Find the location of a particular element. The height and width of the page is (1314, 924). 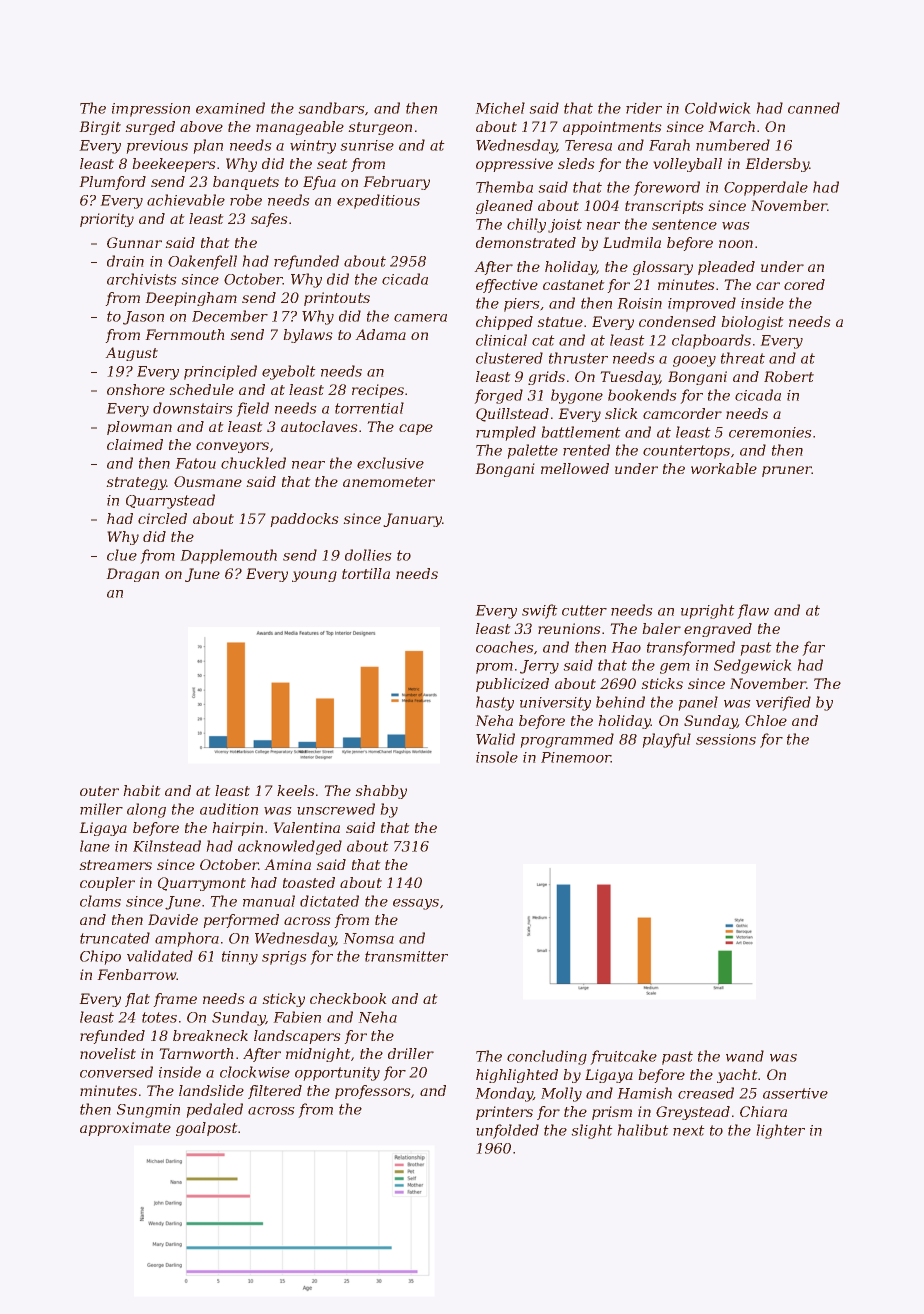

anemometer is located at coordinates (389, 482).
